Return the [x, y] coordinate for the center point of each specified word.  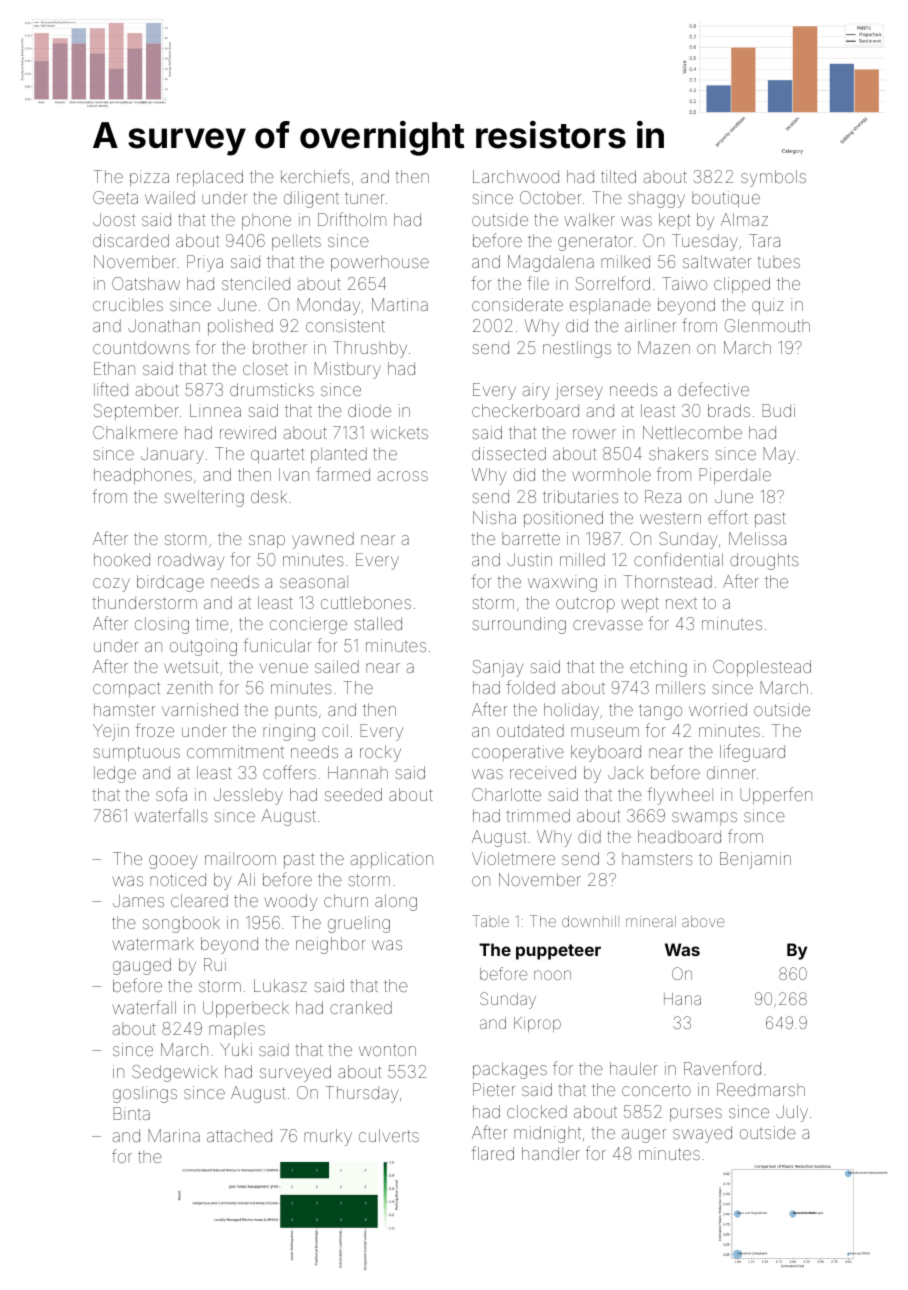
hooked [122, 559]
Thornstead [668, 581]
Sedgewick [175, 1073]
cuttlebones [366, 602]
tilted [618, 176]
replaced [210, 178]
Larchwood [516, 176]
